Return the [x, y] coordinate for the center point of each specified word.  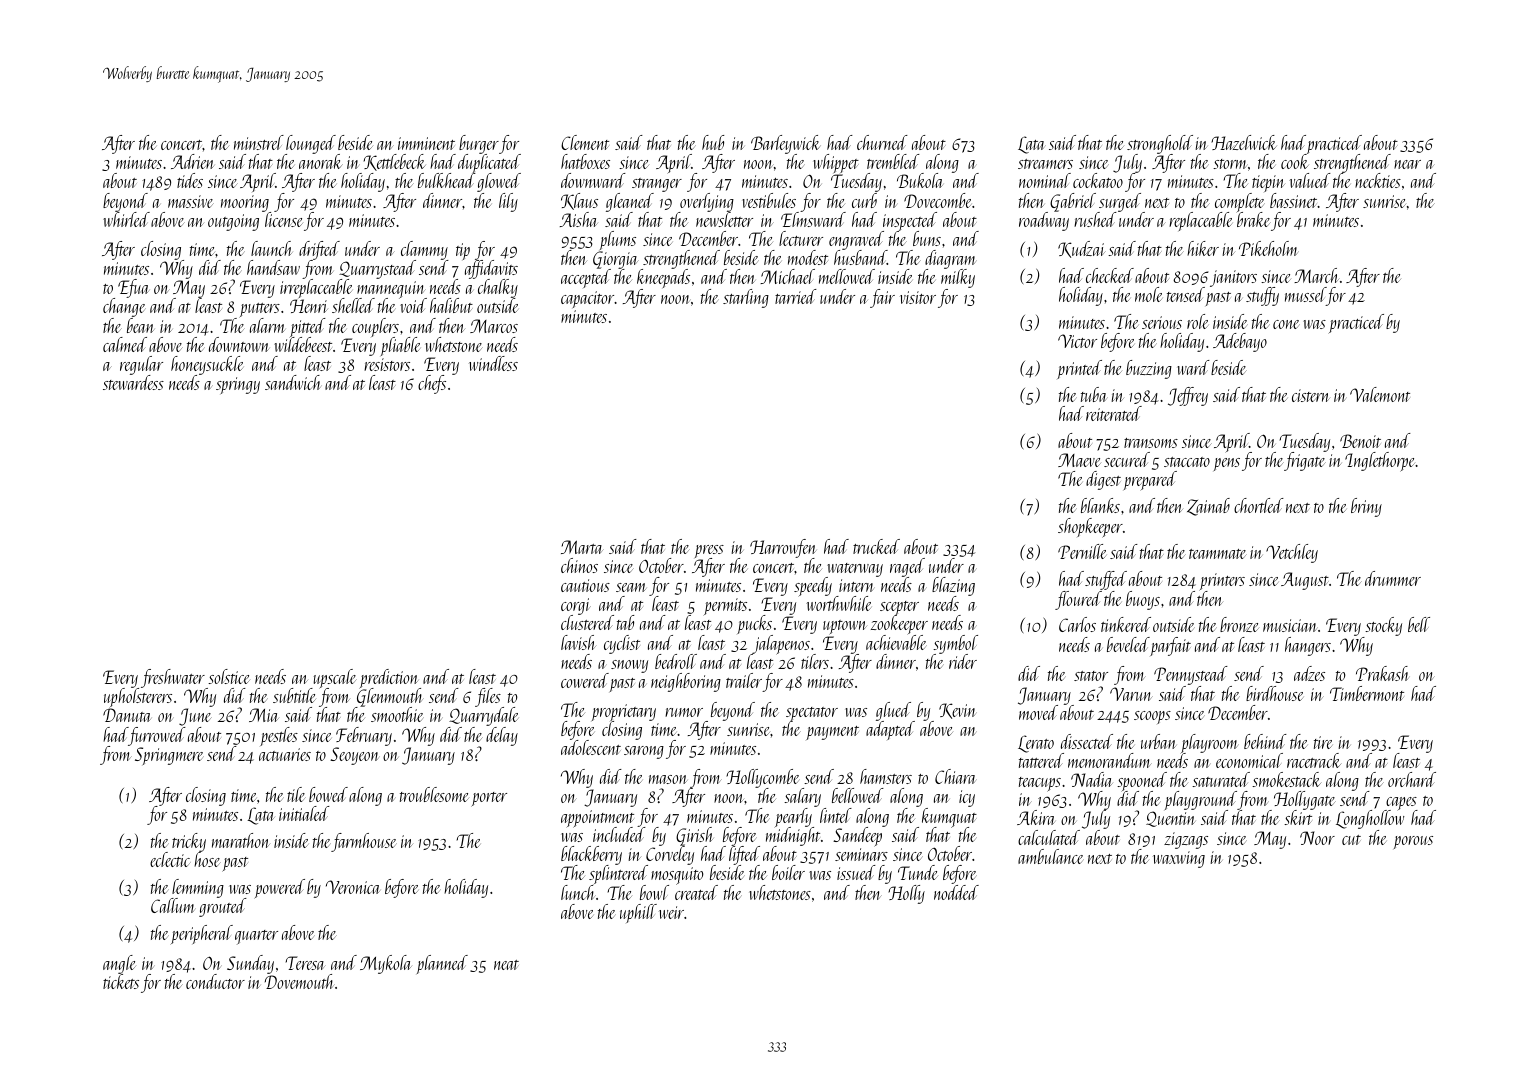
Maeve [1079, 460]
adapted [890, 730]
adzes [1309, 673]
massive [191, 201]
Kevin [957, 711]
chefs [432, 384]
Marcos [494, 326]
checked [1110, 275]
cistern [1311, 395]
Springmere [169, 756]
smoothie [397, 714]
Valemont [1380, 394]
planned [442, 964]
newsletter [724, 219]
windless [493, 363]
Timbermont [1367, 693]
